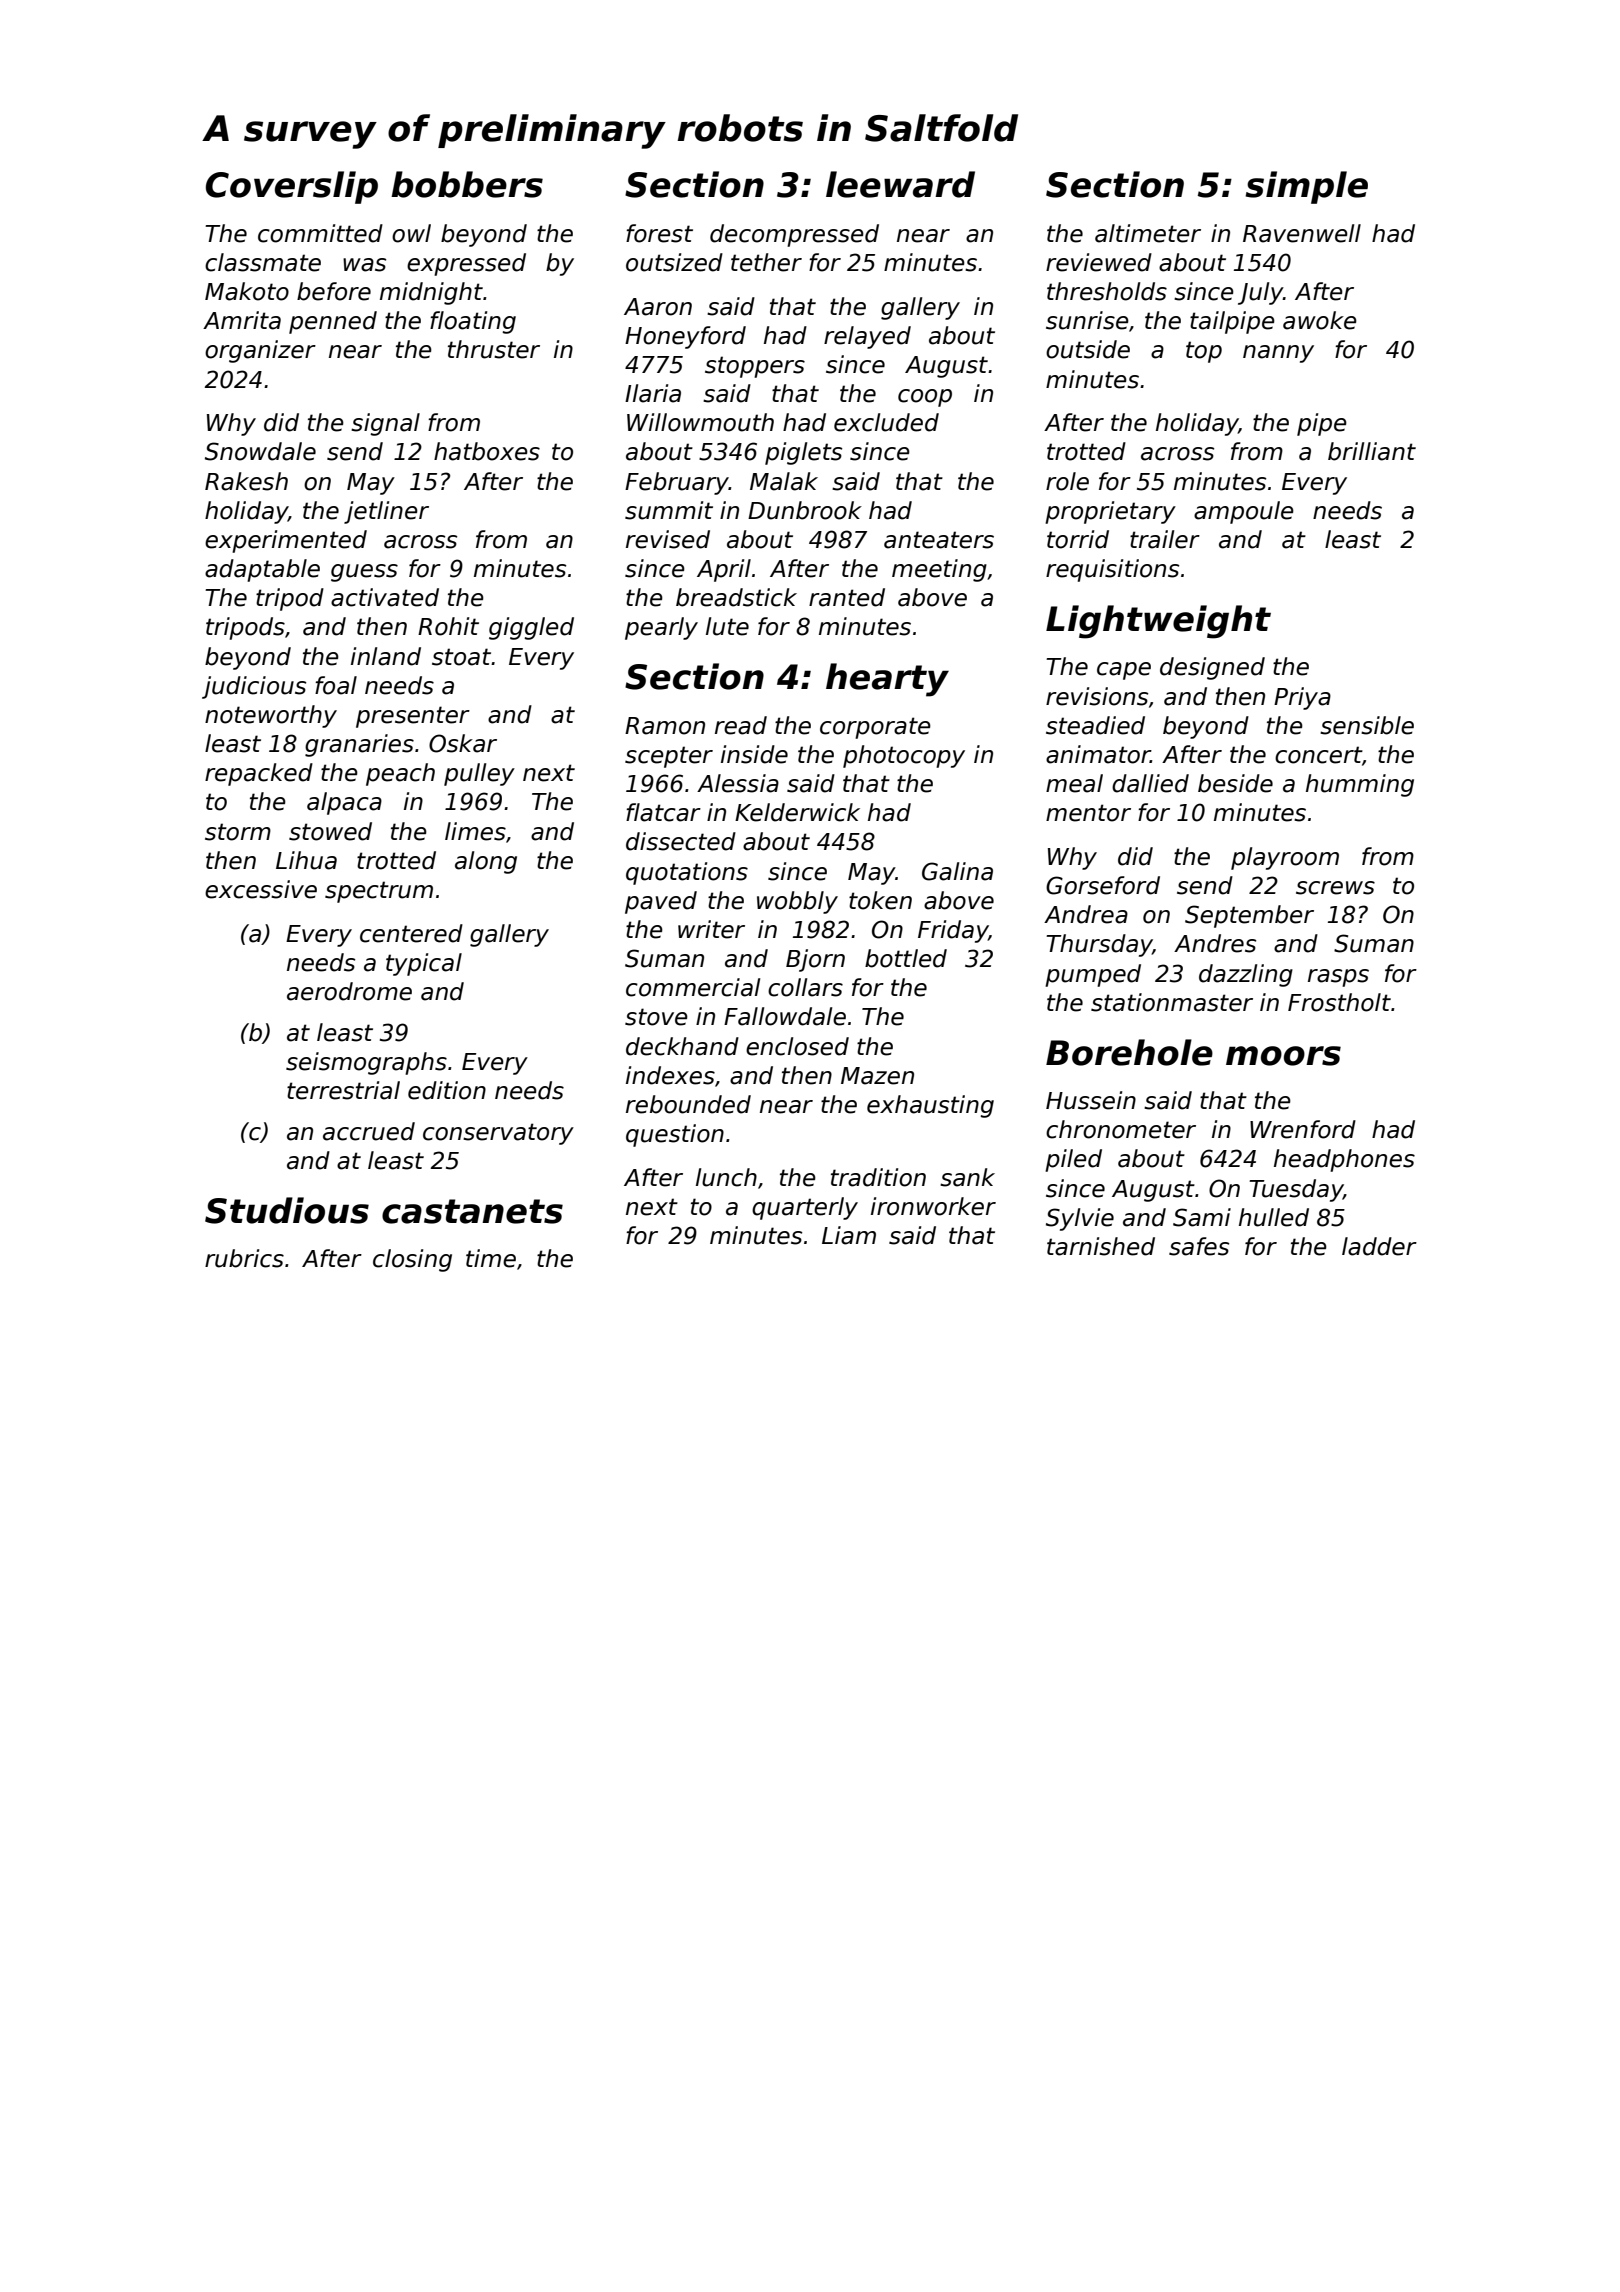  Describe the element at coordinates (412, 1260) in the screenshot. I see `closing` at that location.
